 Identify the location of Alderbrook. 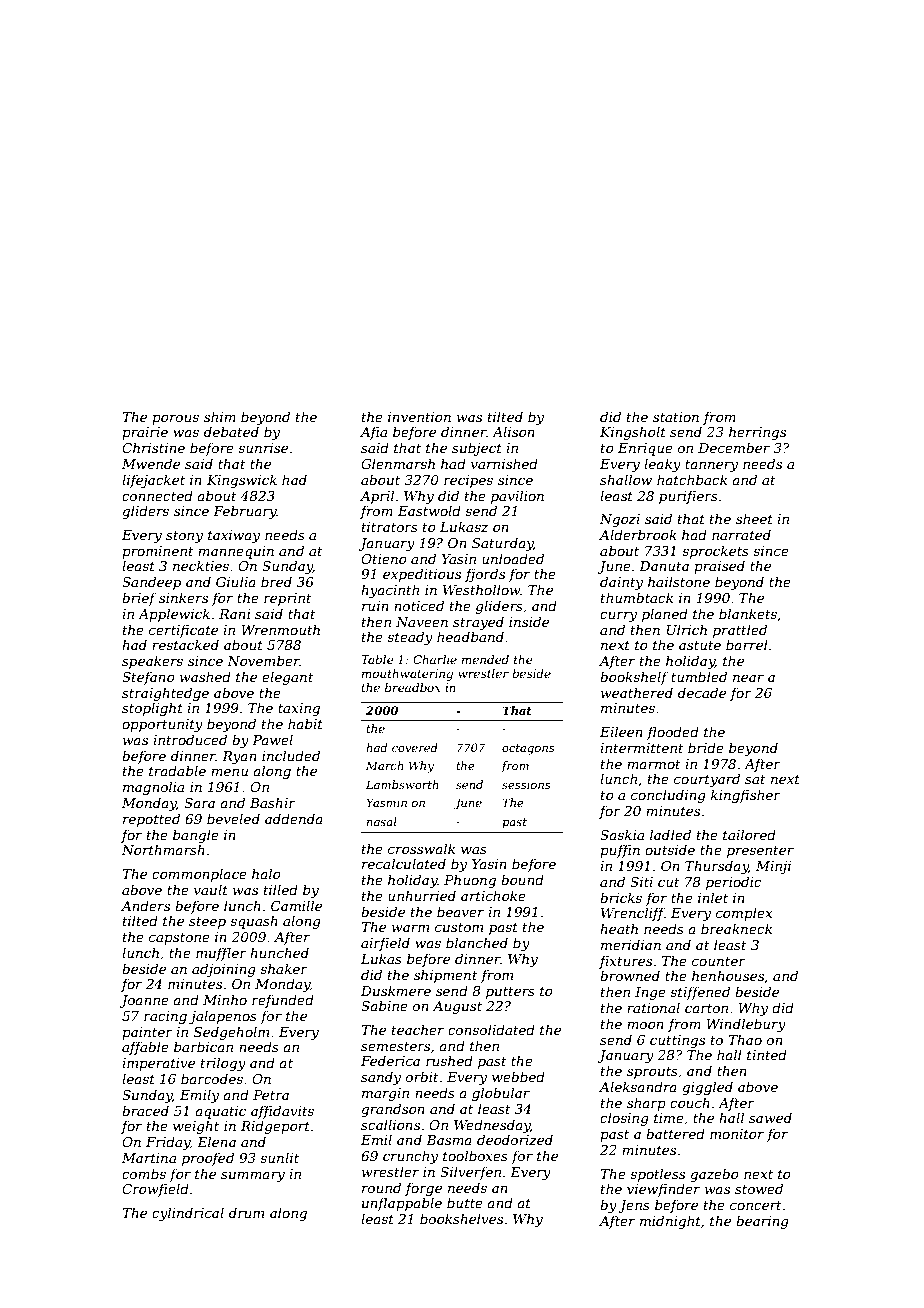
(638, 534).
